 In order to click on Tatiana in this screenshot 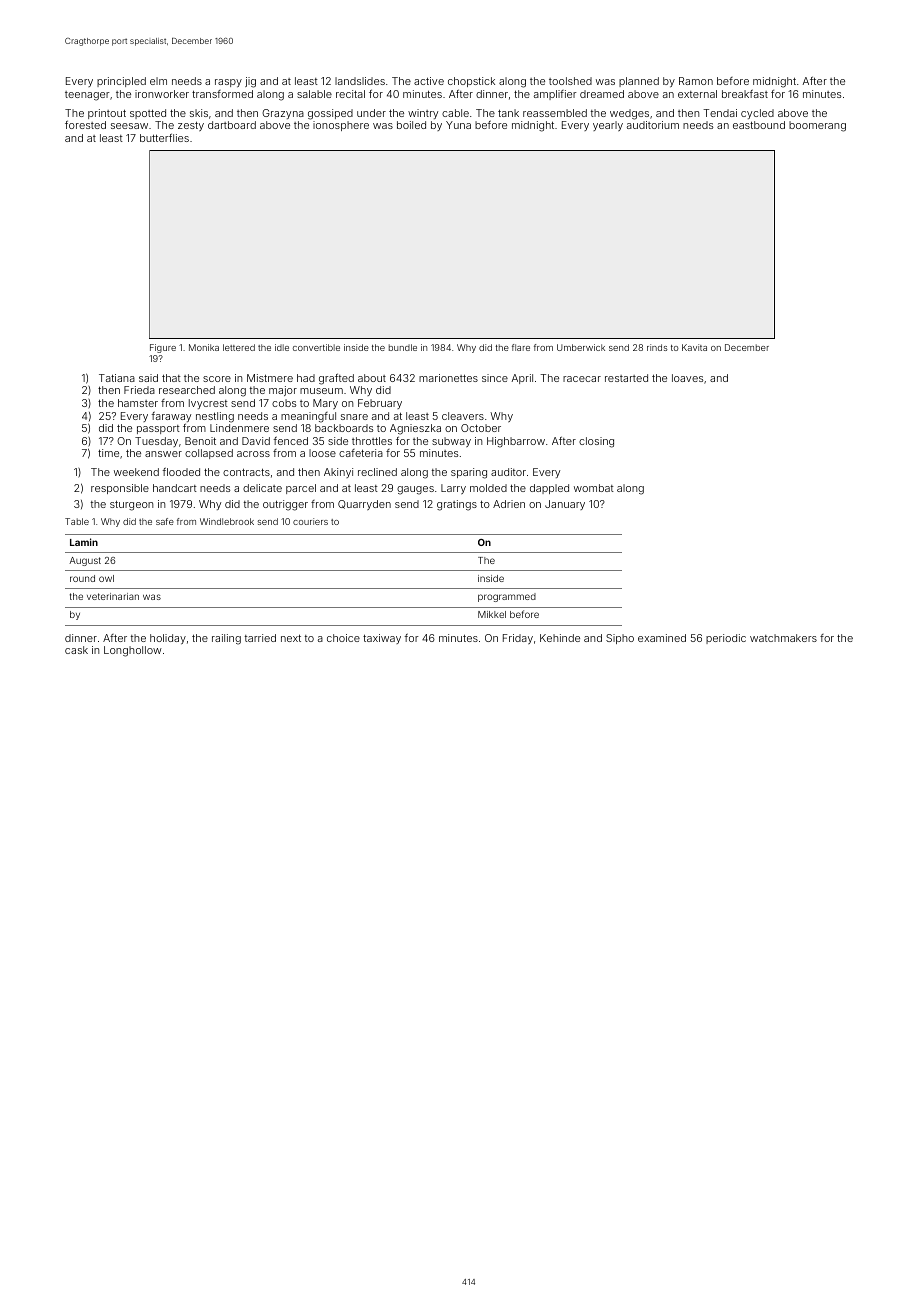, I will do `click(117, 378)`.
